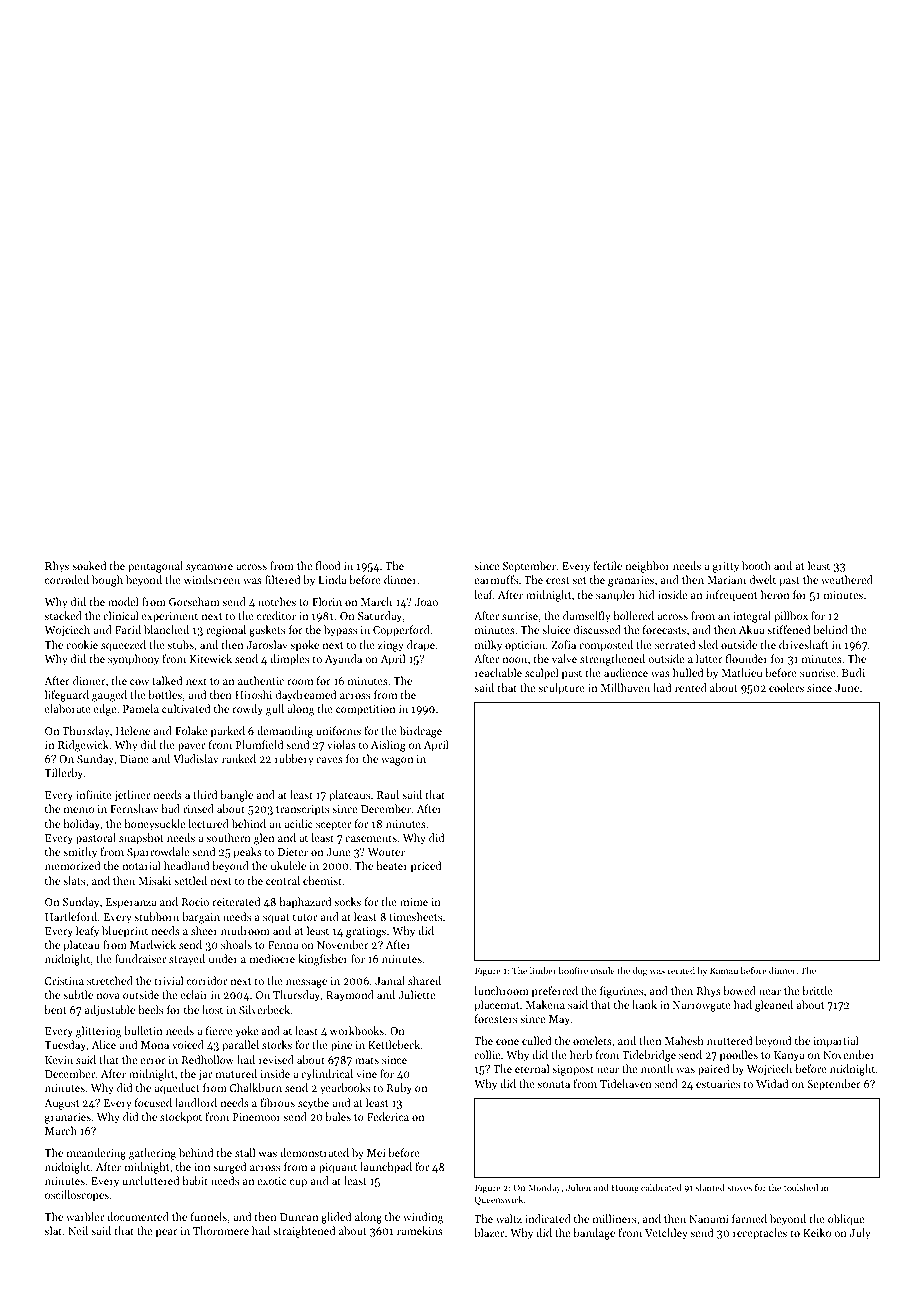 The width and height of the screenshot is (924, 1308). I want to click on parked, so click(228, 732).
